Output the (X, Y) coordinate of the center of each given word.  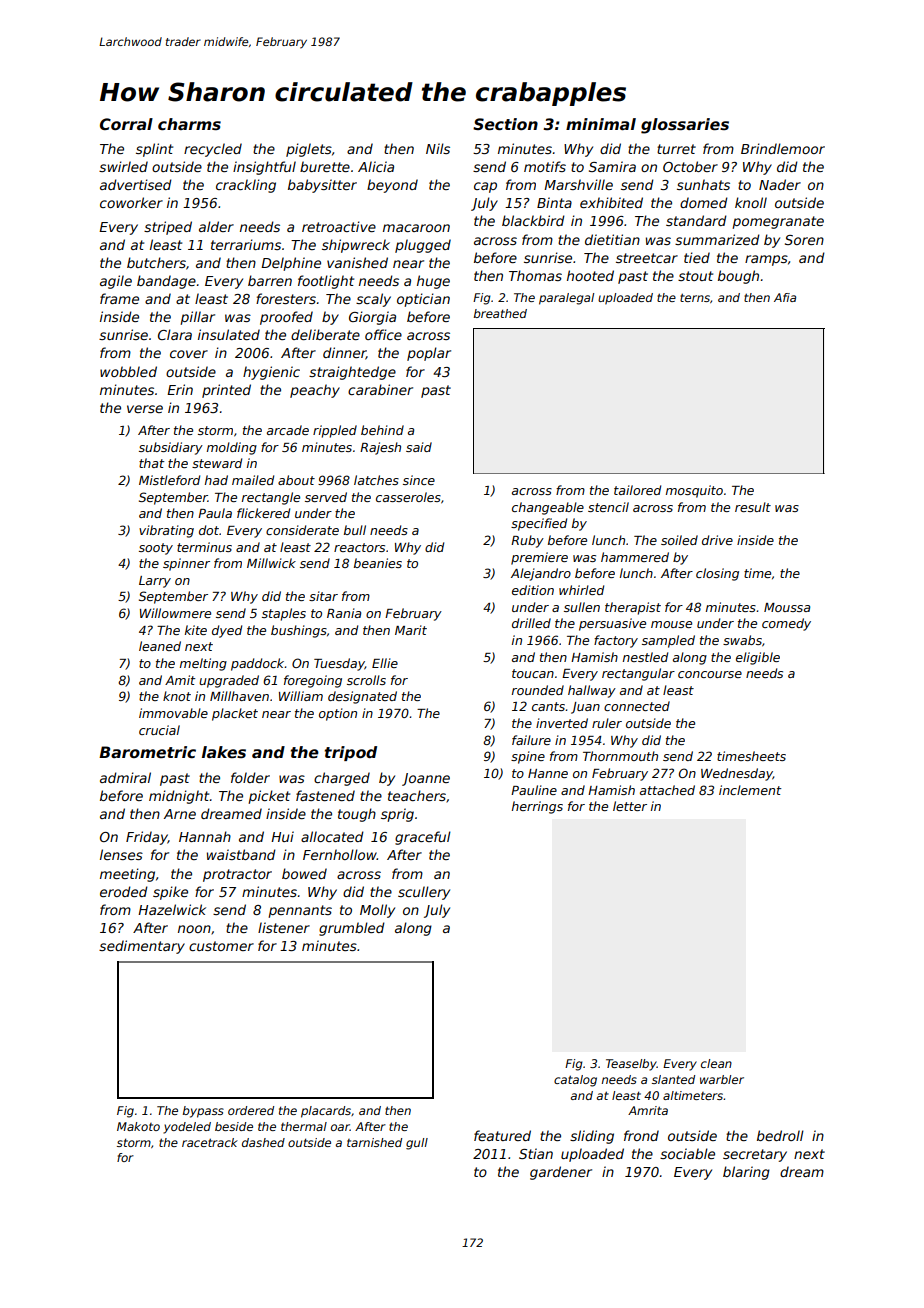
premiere (539, 558)
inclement (750, 790)
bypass (203, 1112)
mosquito (694, 491)
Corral (126, 124)
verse (145, 409)
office (383, 334)
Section (505, 124)
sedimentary (142, 947)
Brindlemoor (783, 148)
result (753, 507)
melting (203, 664)
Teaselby (631, 1065)
